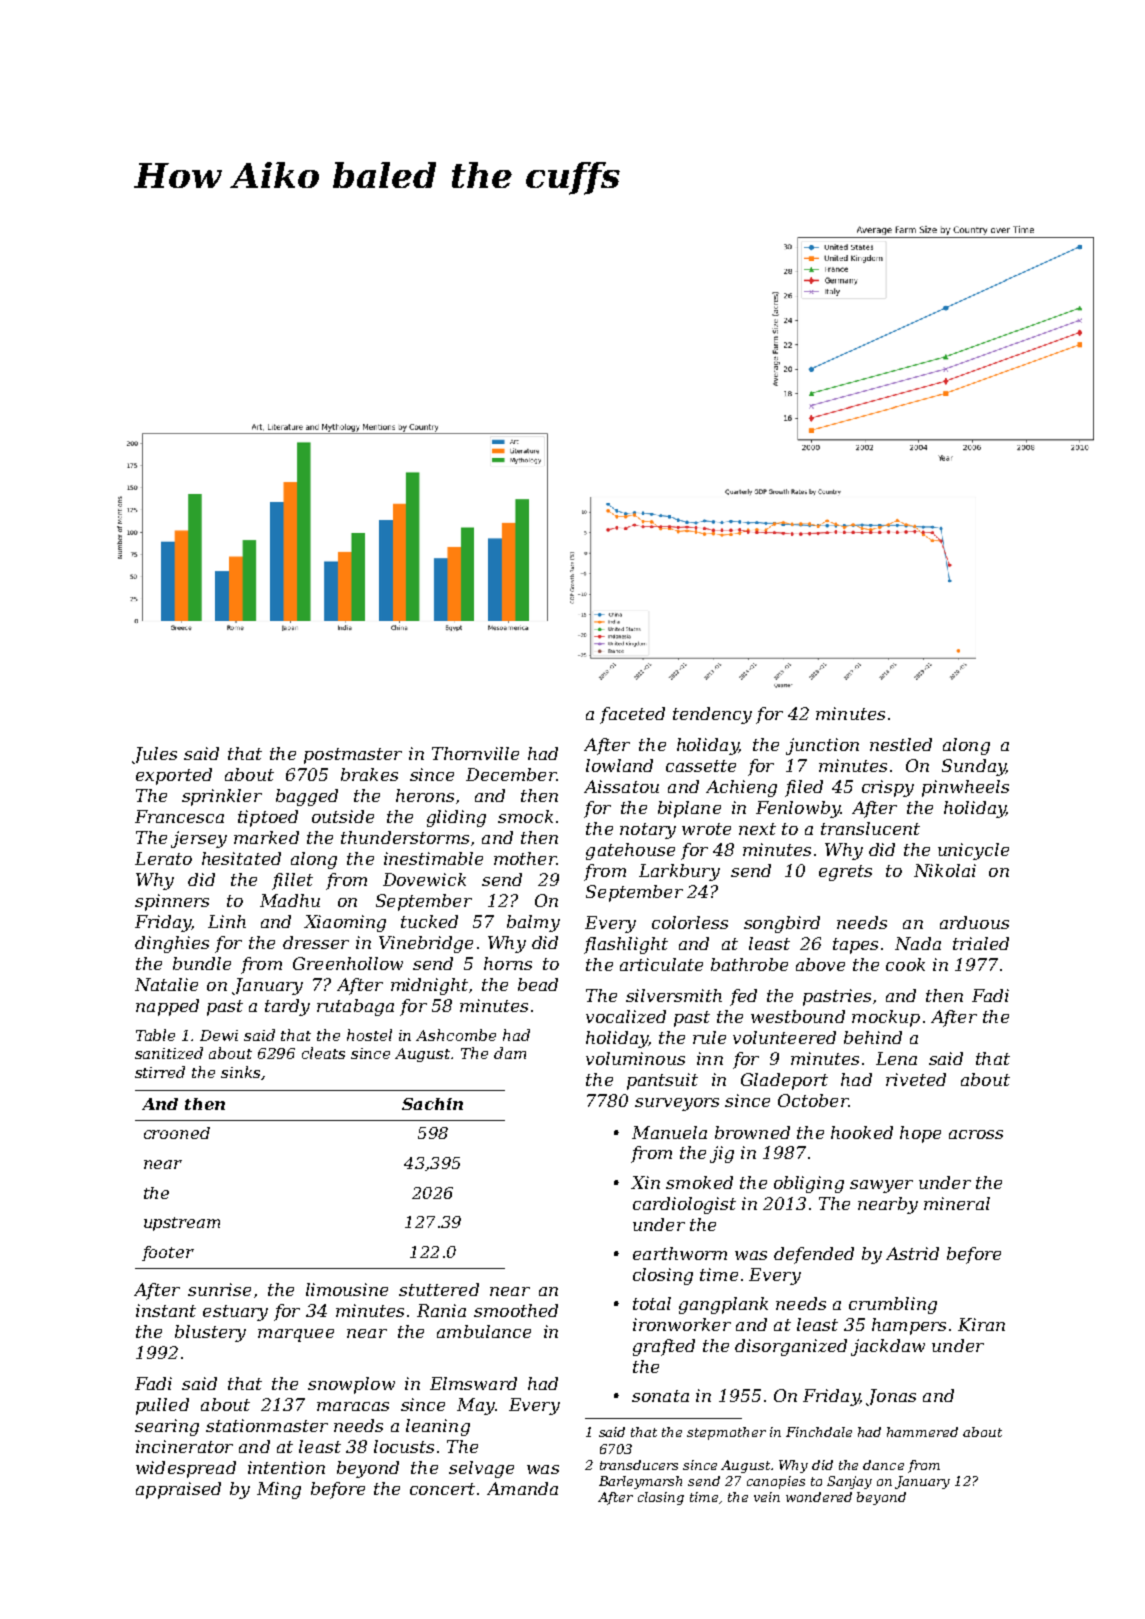  What do you see at coordinates (510, 1053) in the screenshot?
I see `dam` at bounding box center [510, 1053].
